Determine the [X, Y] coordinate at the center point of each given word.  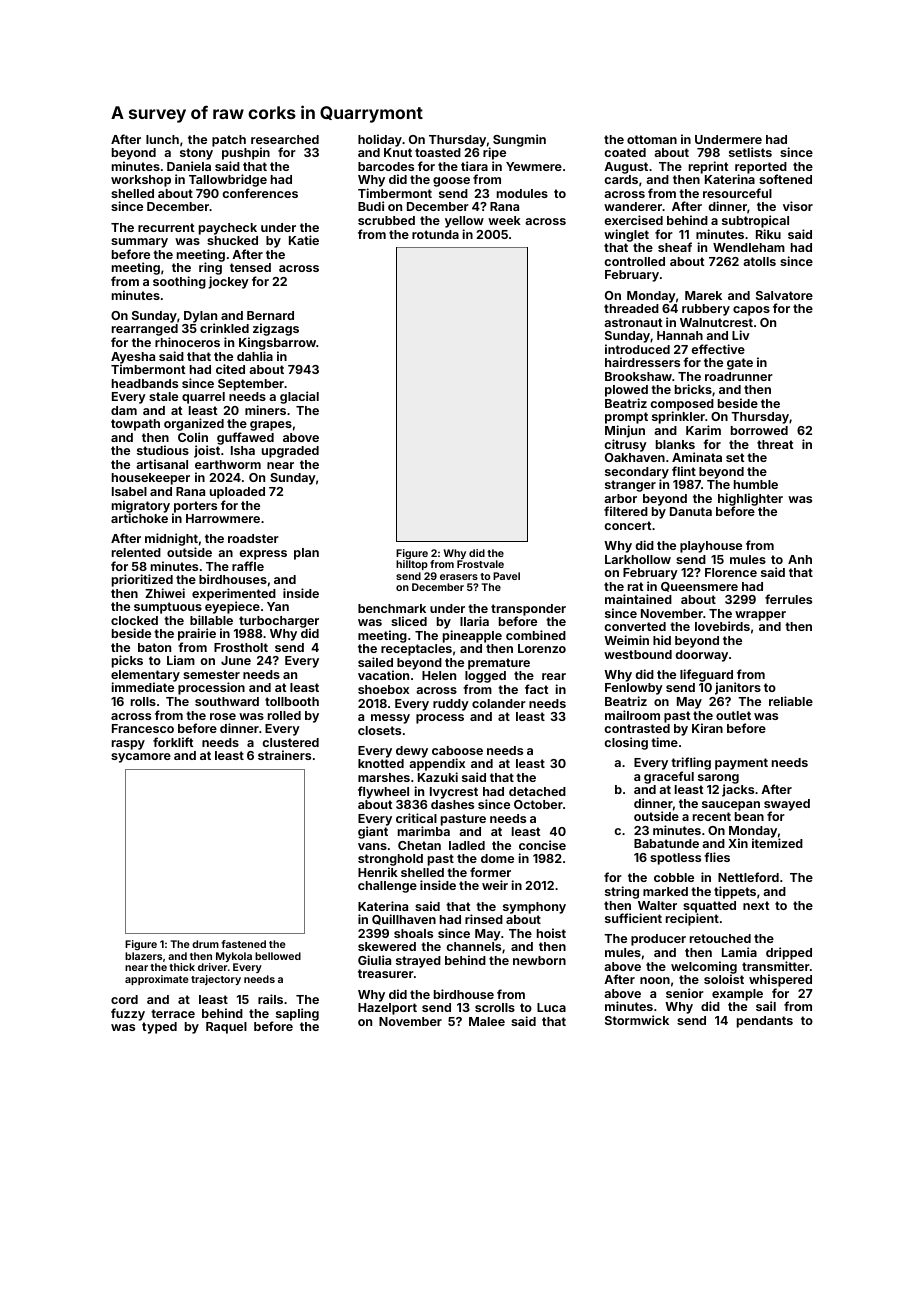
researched [285, 139]
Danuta [691, 511]
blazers [143, 956]
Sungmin [519, 140]
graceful [669, 777]
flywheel [383, 792]
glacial [299, 397]
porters [195, 507]
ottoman [652, 139]
